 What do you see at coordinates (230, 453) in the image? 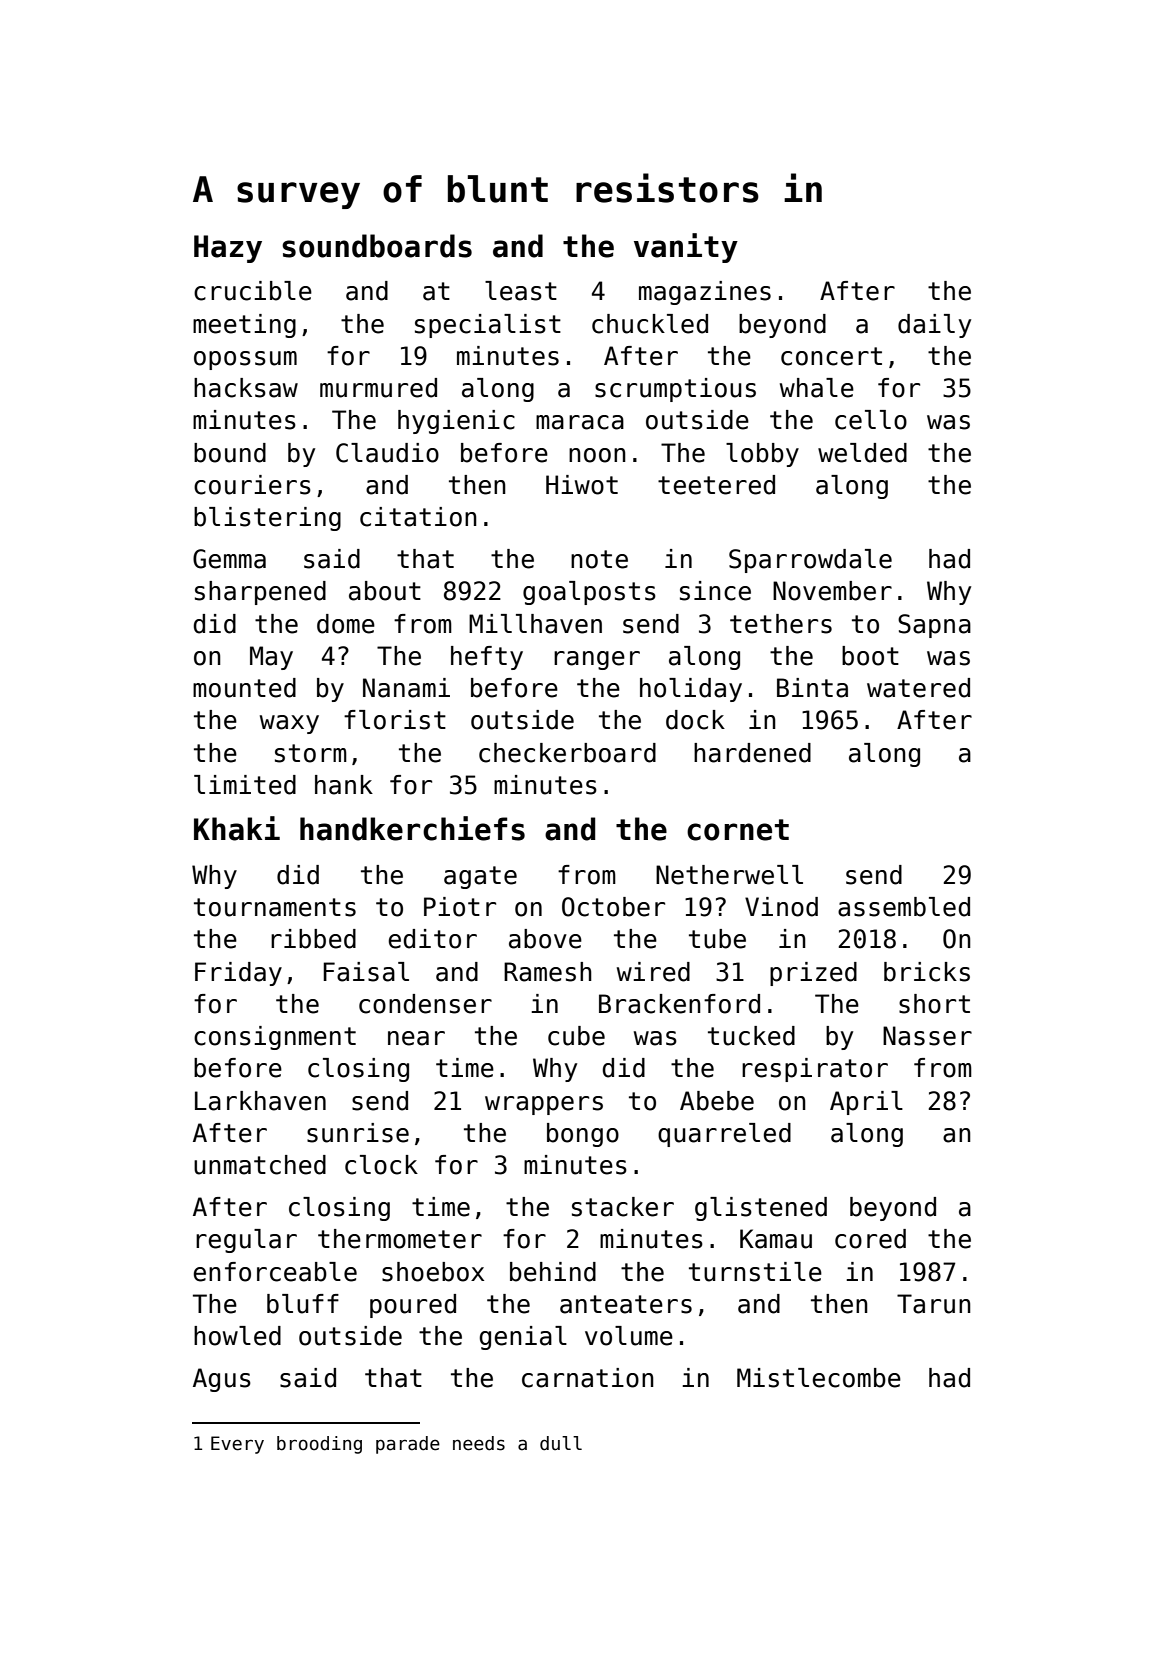
I see `bound` at bounding box center [230, 453].
